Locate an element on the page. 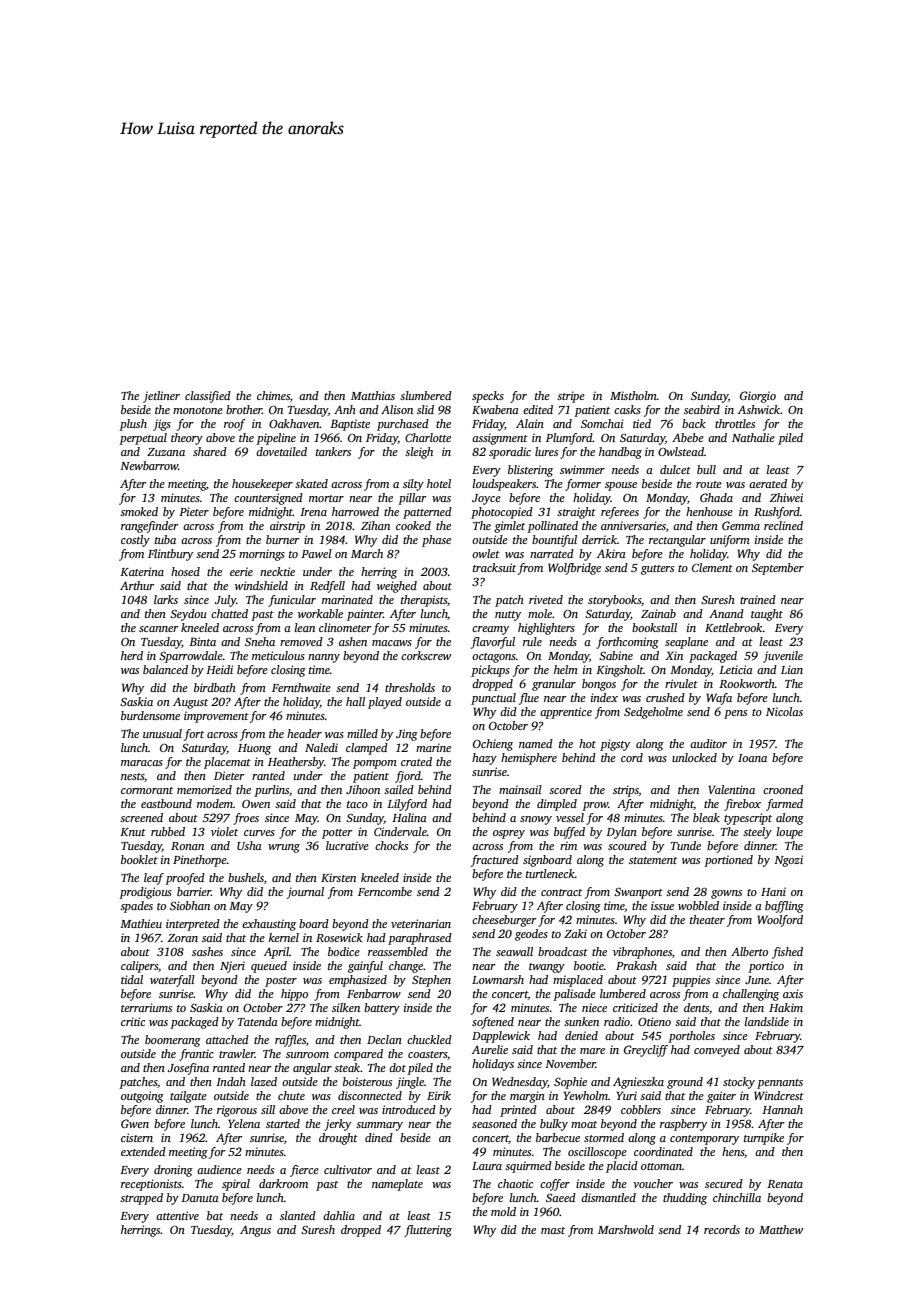 This image has height=1308, width=924. fluttering is located at coordinates (428, 1231).
